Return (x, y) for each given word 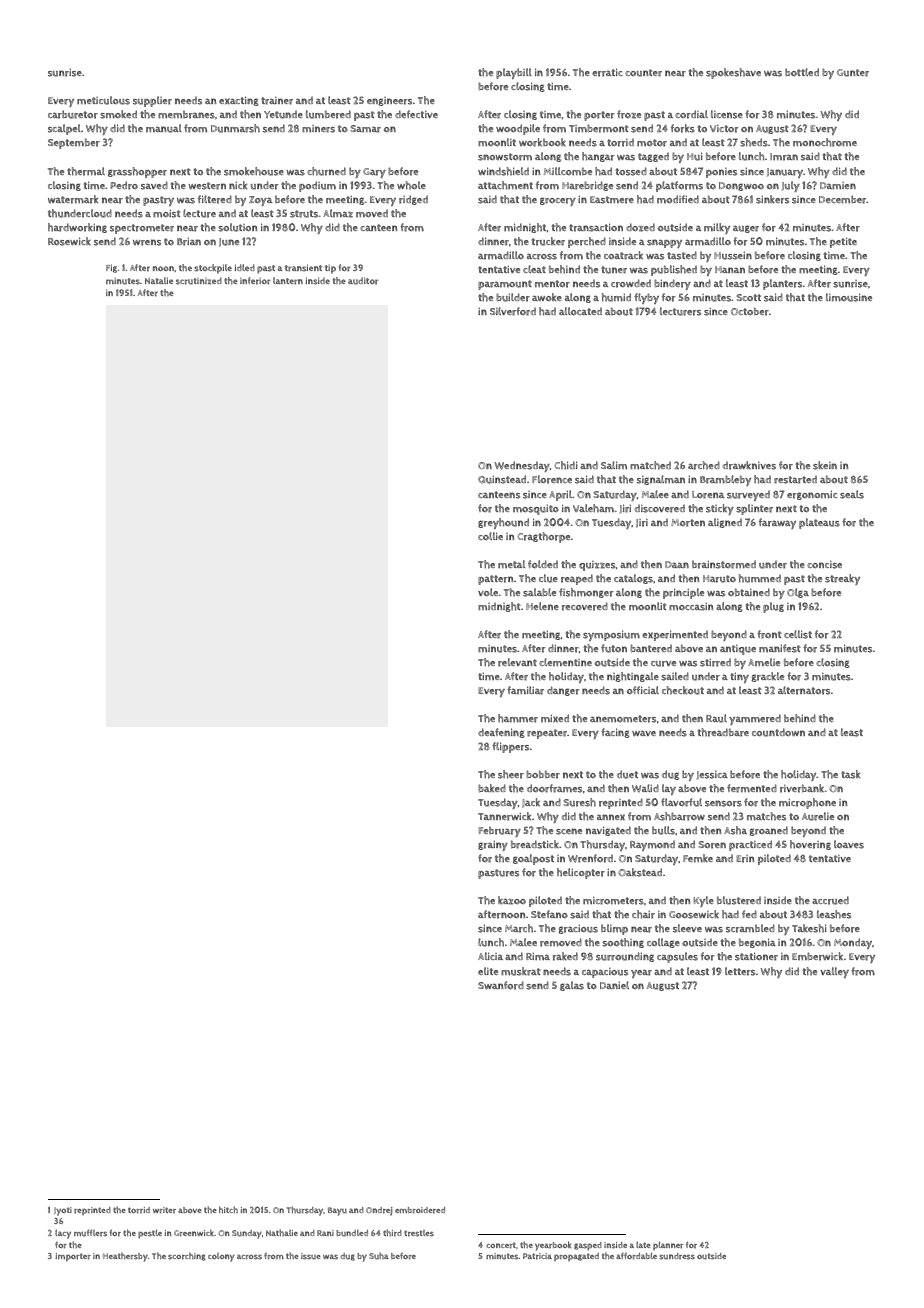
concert (501, 1245)
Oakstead (640, 872)
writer (164, 1210)
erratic (607, 72)
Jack (531, 803)
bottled (802, 72)
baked (492, 788)
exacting (239, 101)
